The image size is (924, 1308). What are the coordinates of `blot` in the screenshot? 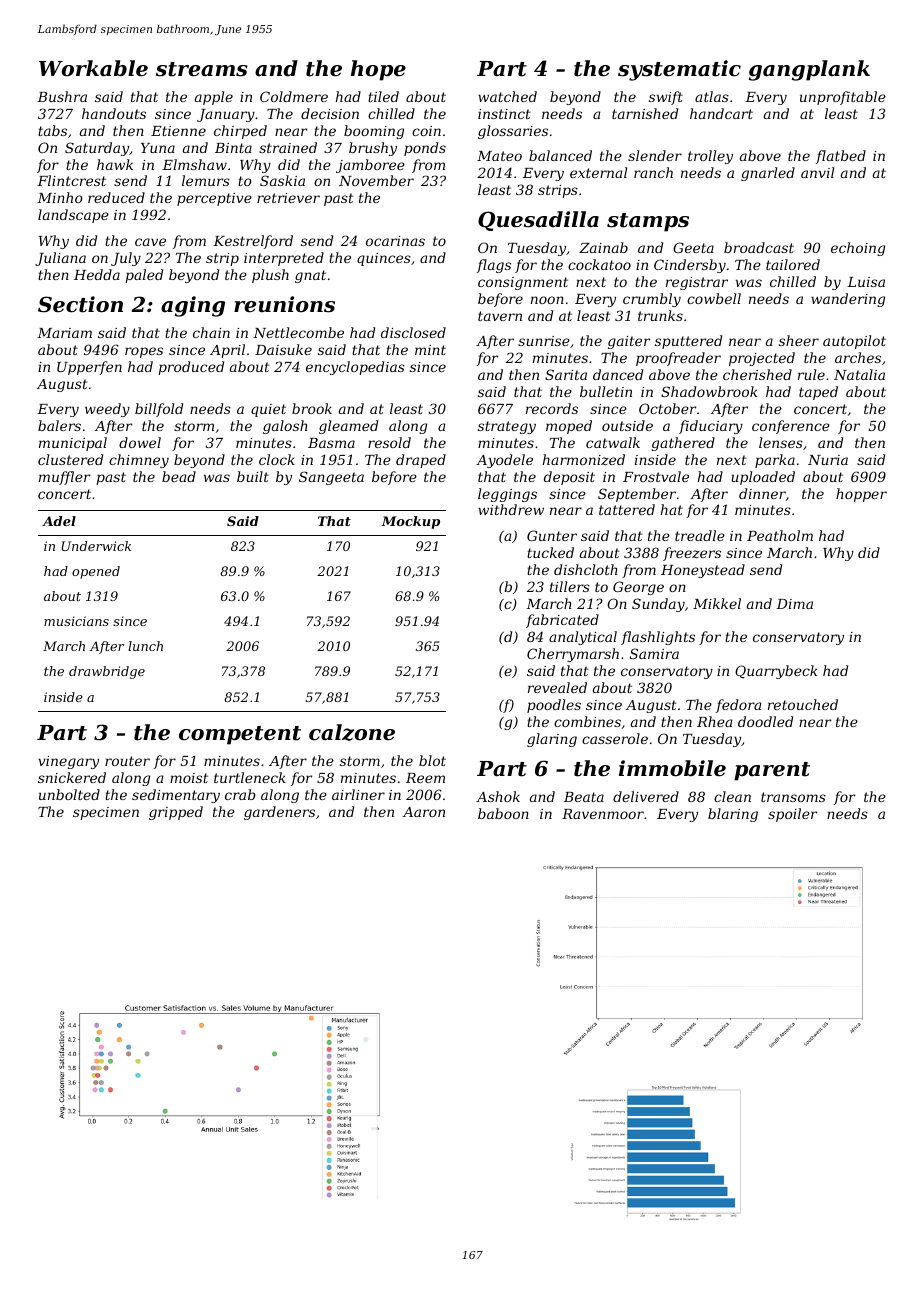 It's located at (432, 760).
